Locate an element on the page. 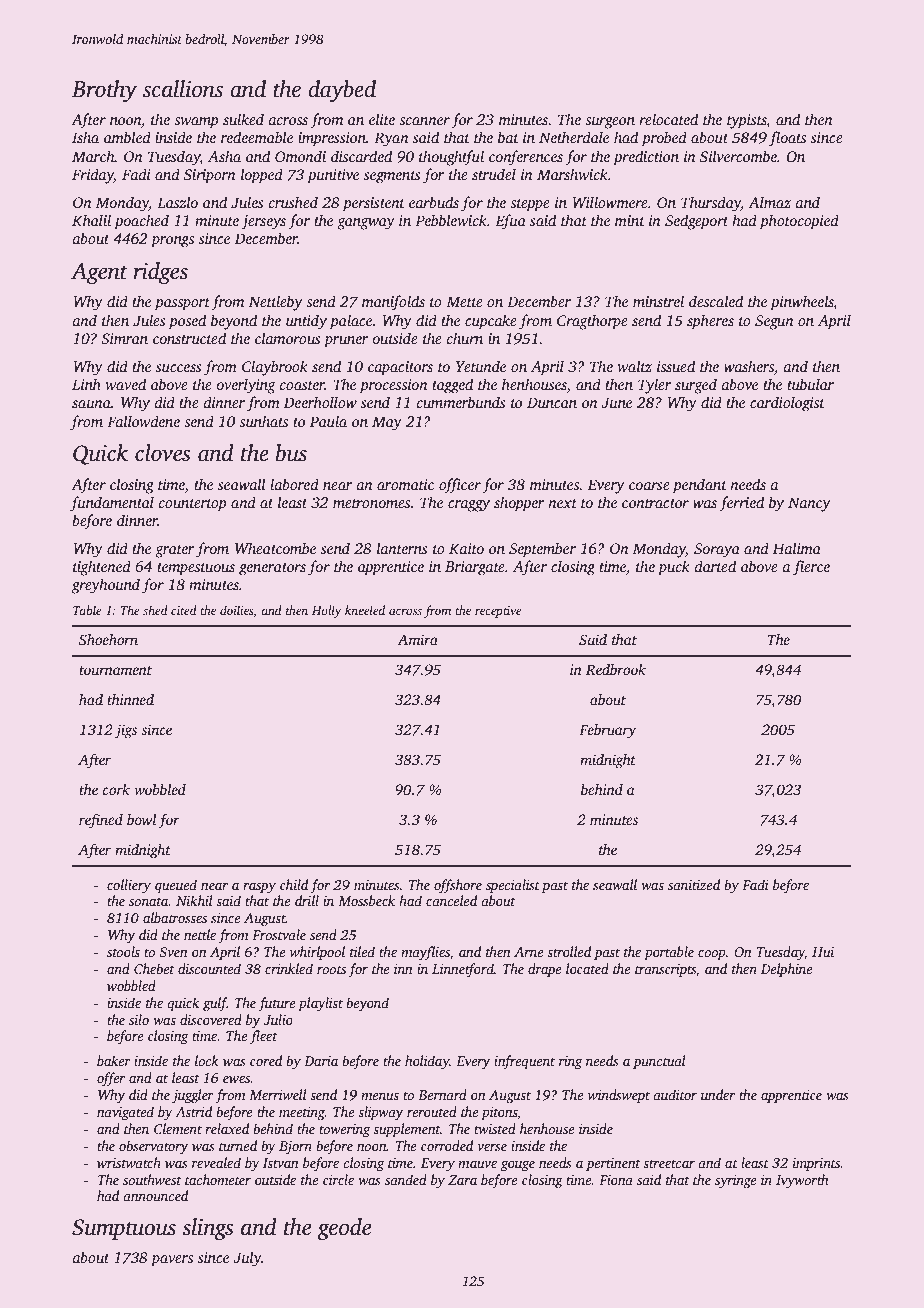 The height and width of the page is (1308, 924). transcripts is located at coordinates (665, 970).
